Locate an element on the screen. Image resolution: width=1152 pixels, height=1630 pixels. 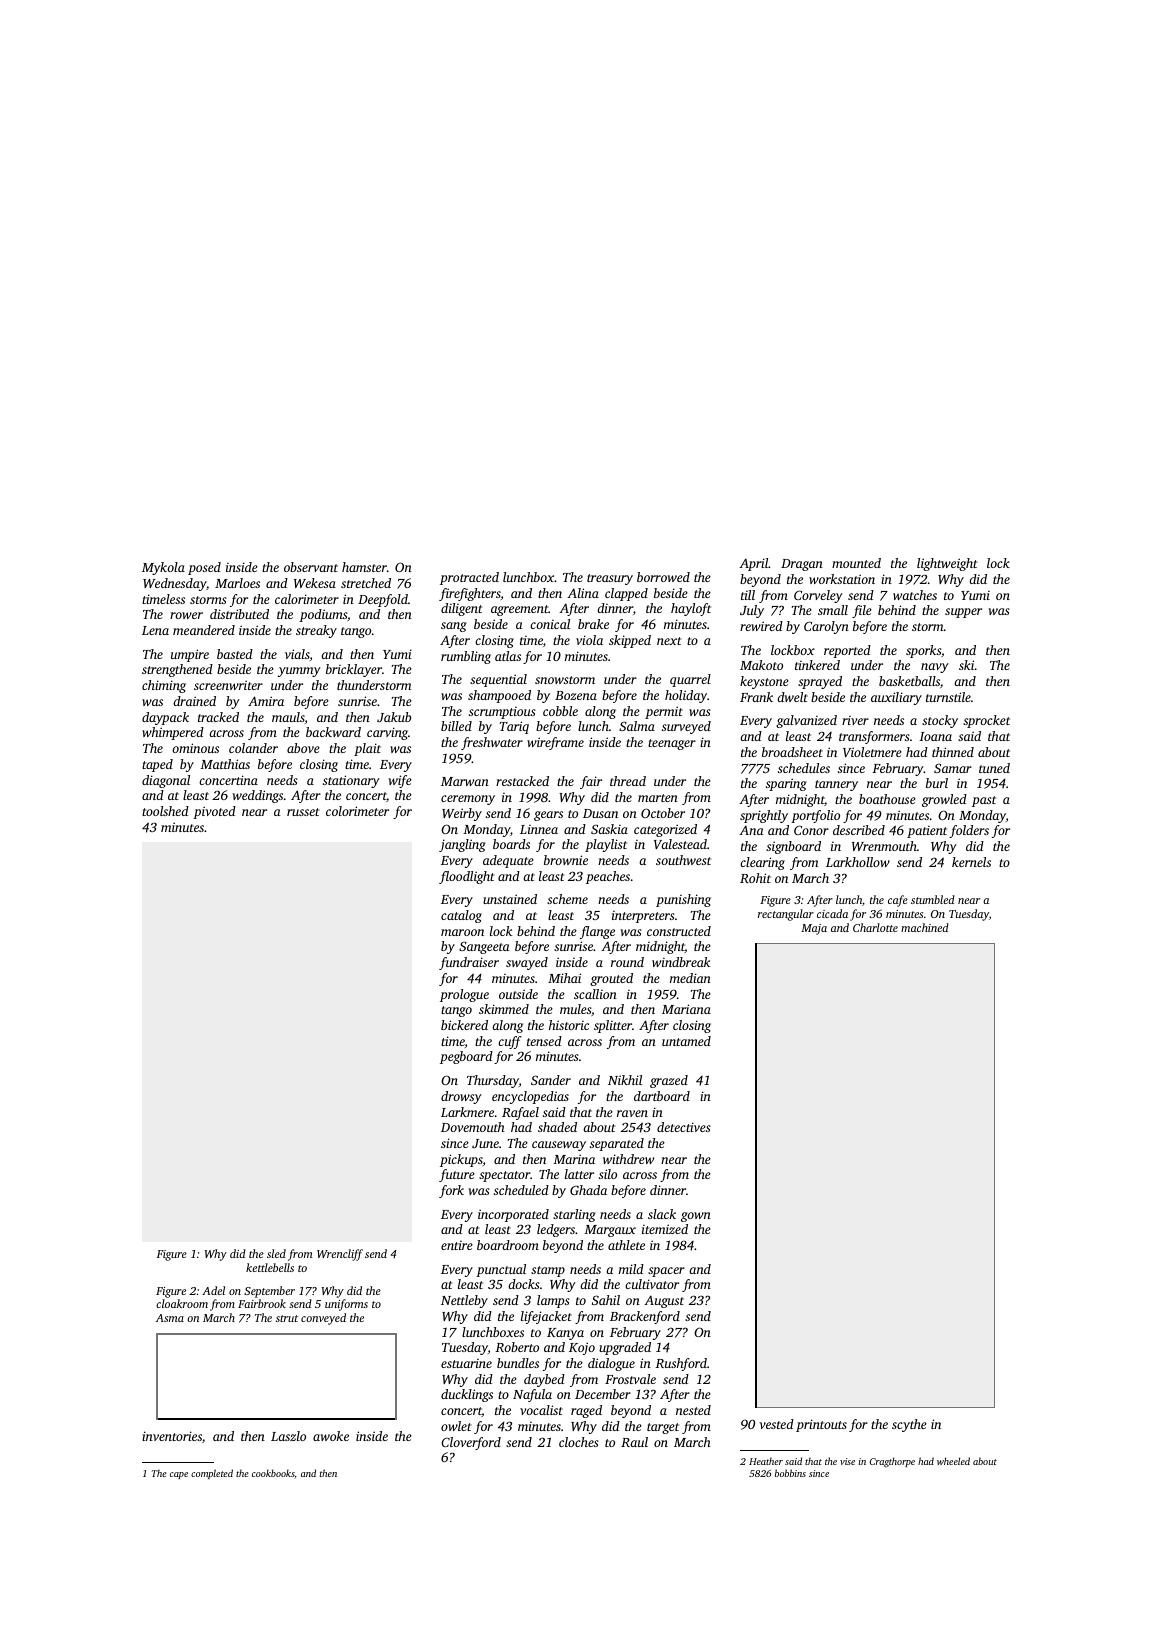
Mariana is located at coordinates (686, 1009).
